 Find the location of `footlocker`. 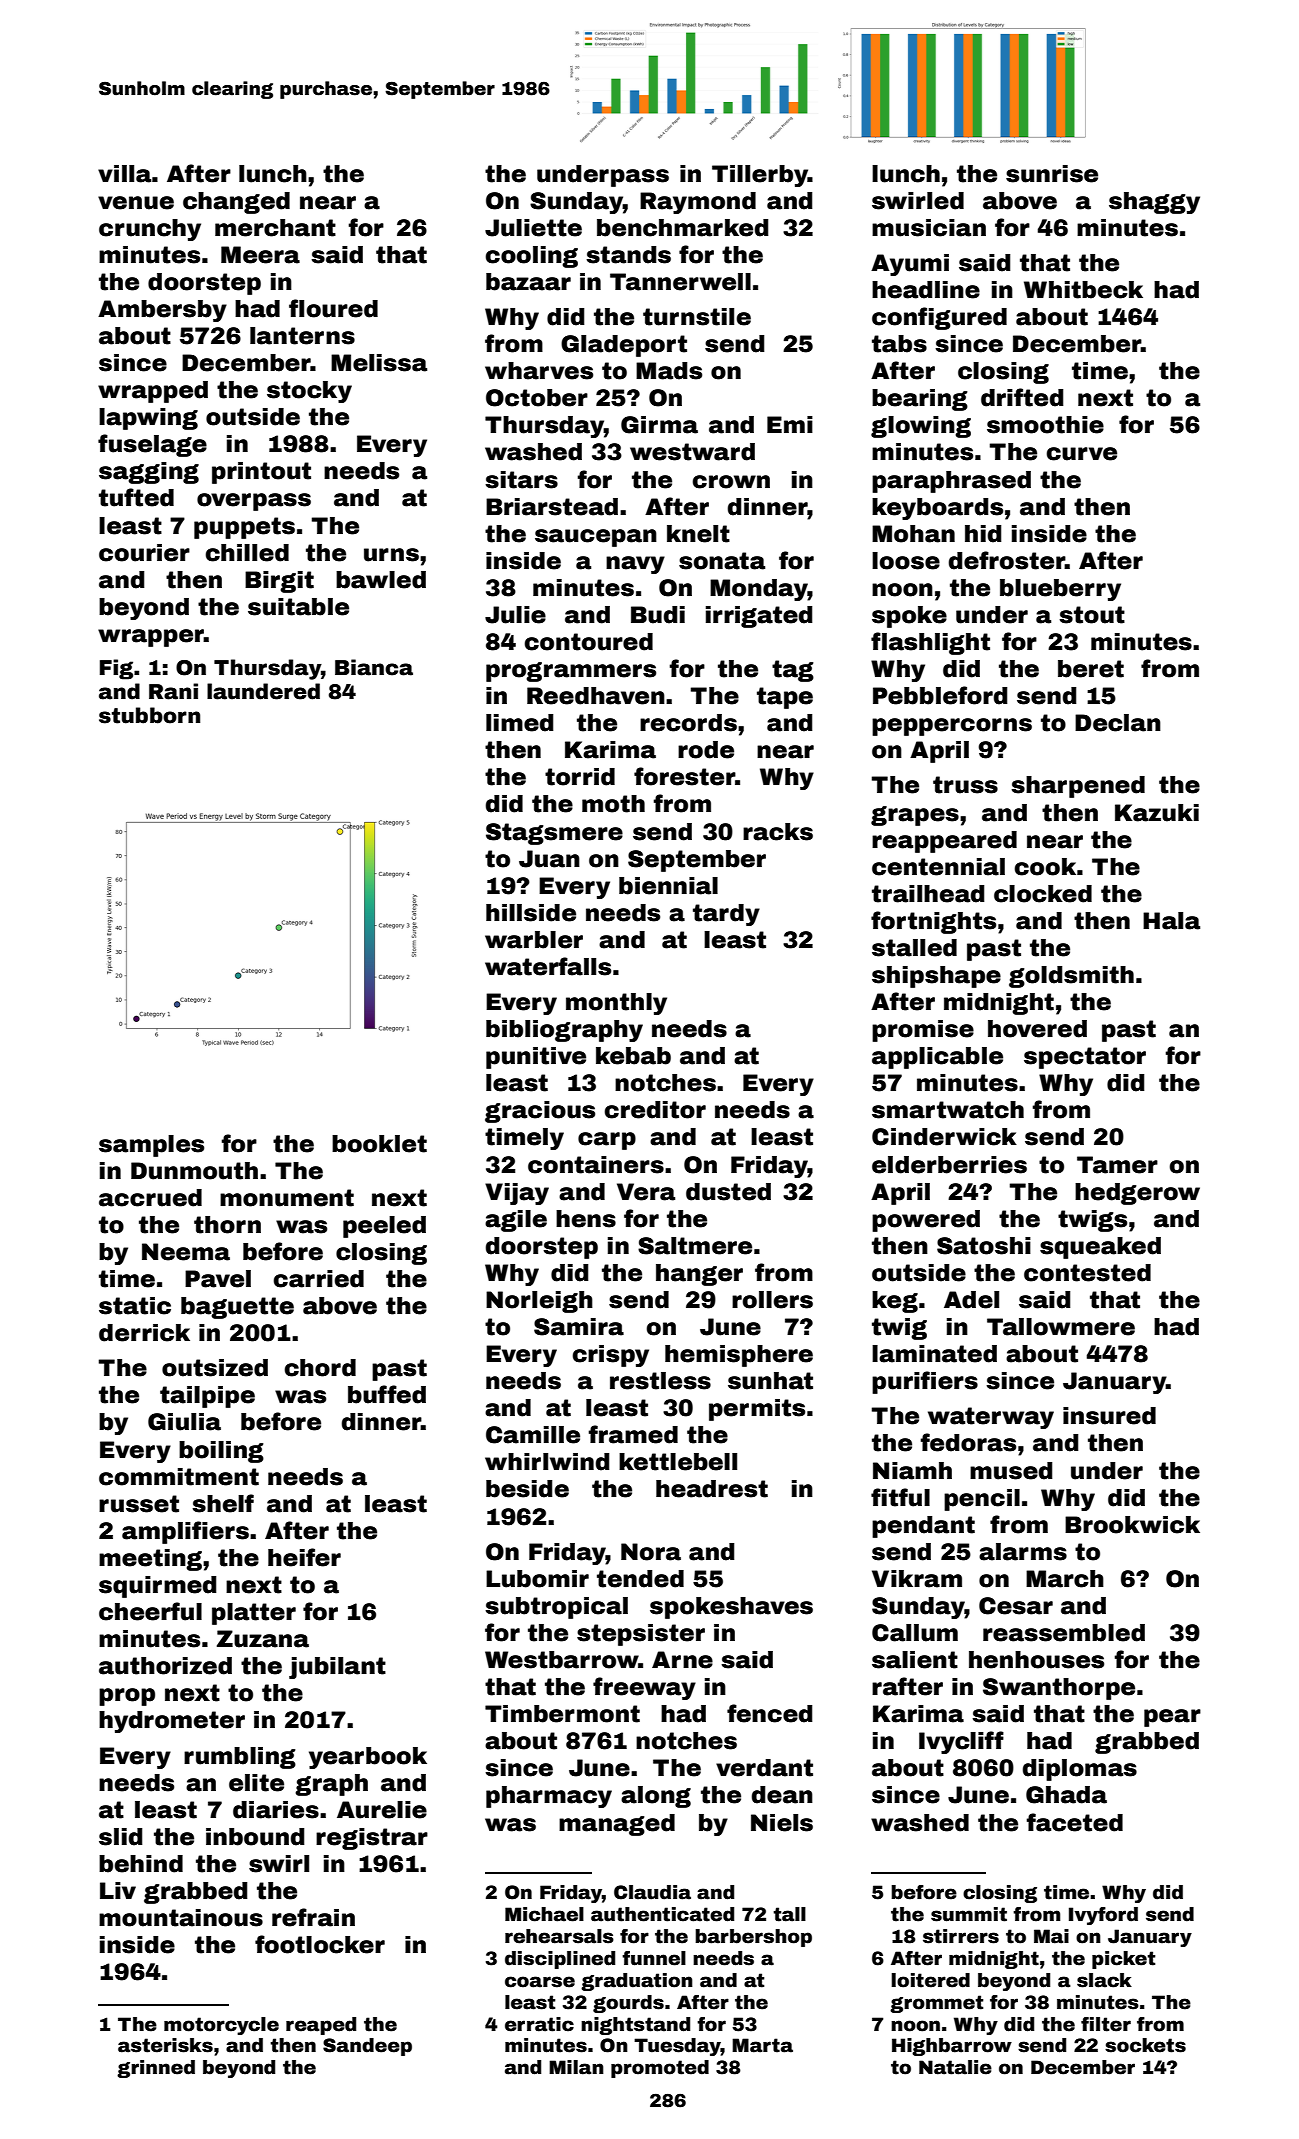

footlocker is located at coordinates (320, 1944).
